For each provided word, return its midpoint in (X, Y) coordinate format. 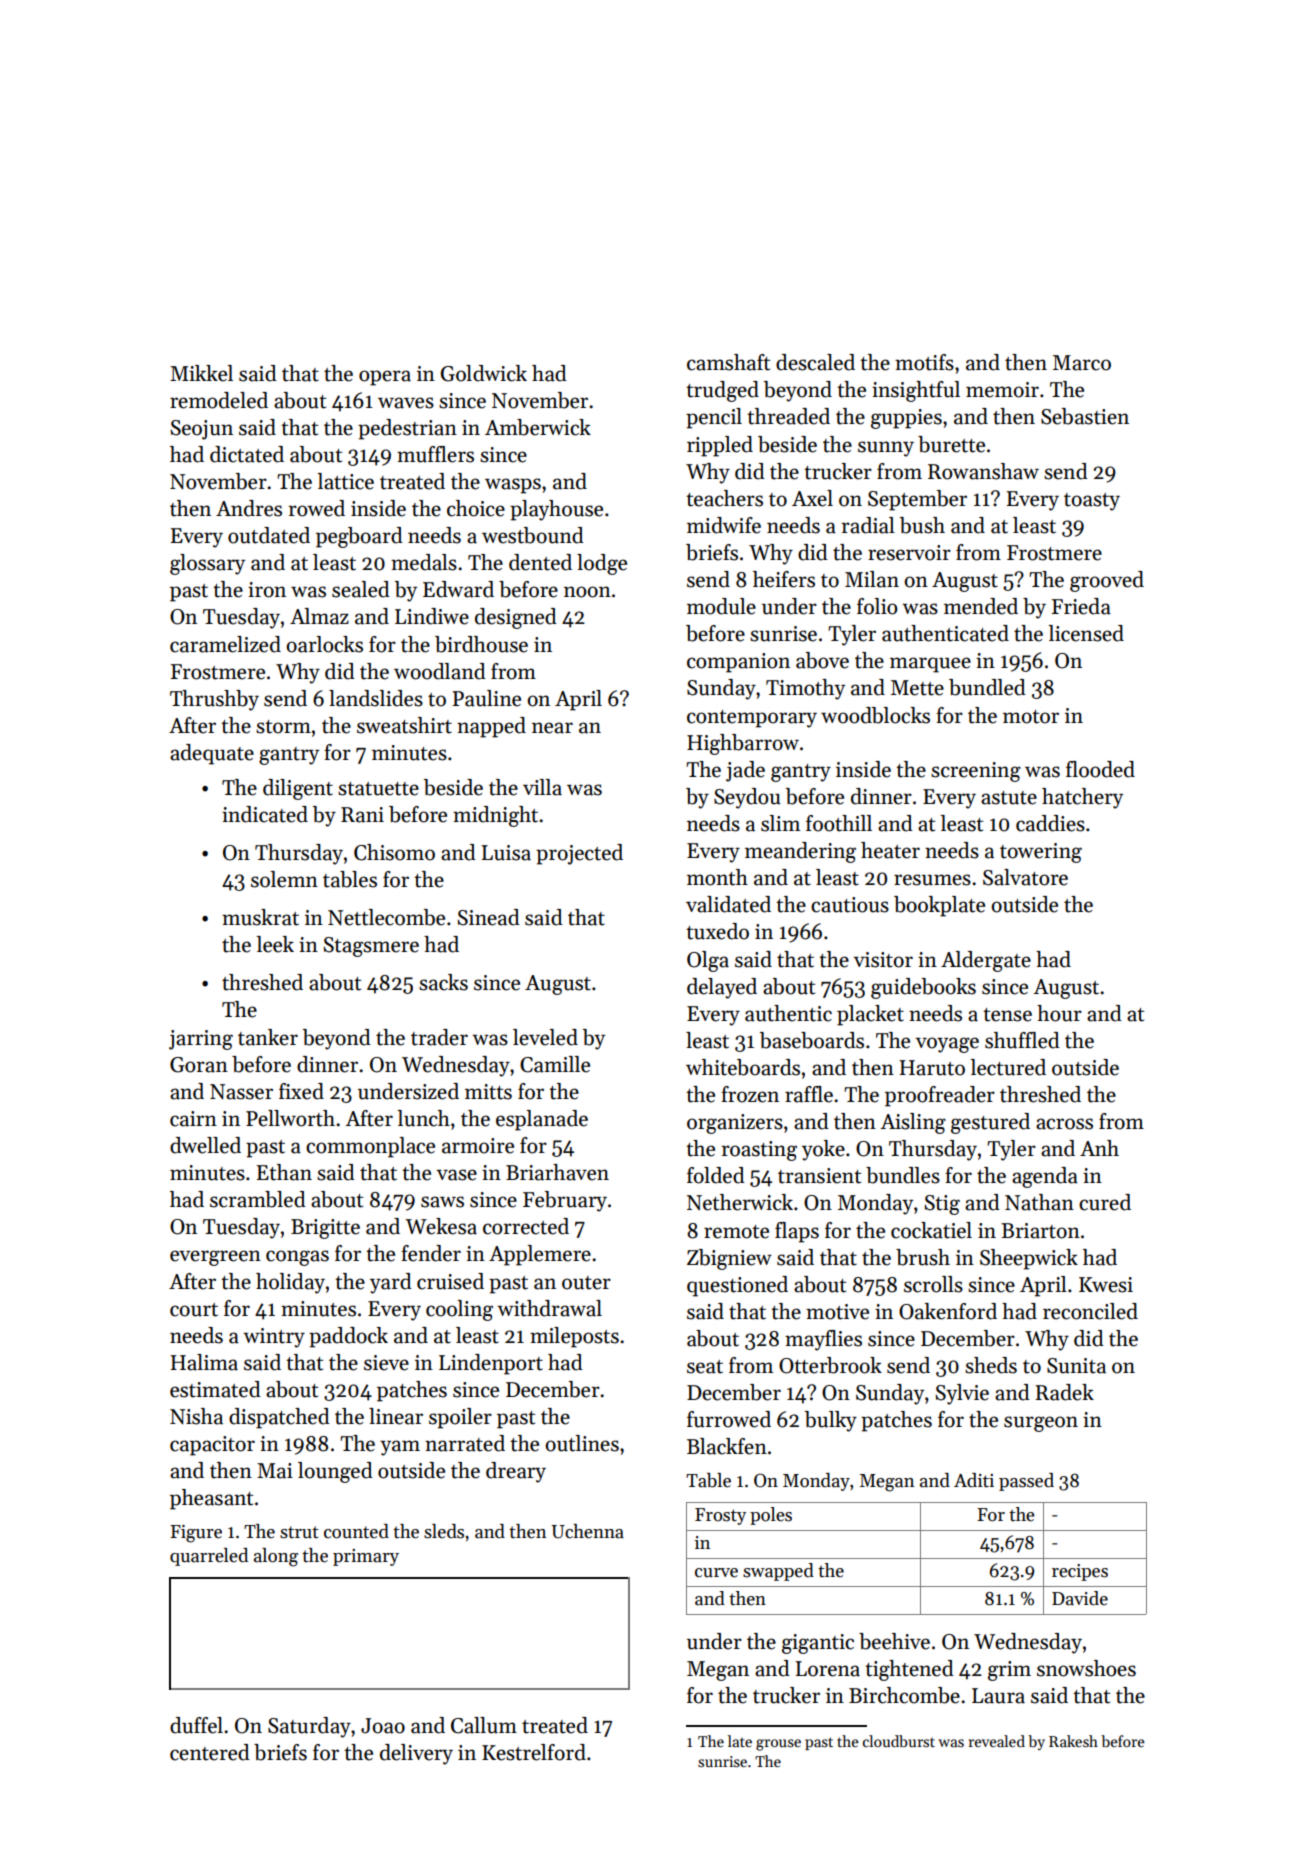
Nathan (1039, 1202)
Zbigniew (729, 1259)
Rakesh (1073, 1741)
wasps (513, 486)
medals (424, 562)
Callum (484, 1725)
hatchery (1082, 798)
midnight (495, 816)
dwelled (205, 1145)
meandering (800, 852)
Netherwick (740, 1202)
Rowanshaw (983, 471)
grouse (778, 1745)
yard (391, 1283)
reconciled (1090, 1311)
